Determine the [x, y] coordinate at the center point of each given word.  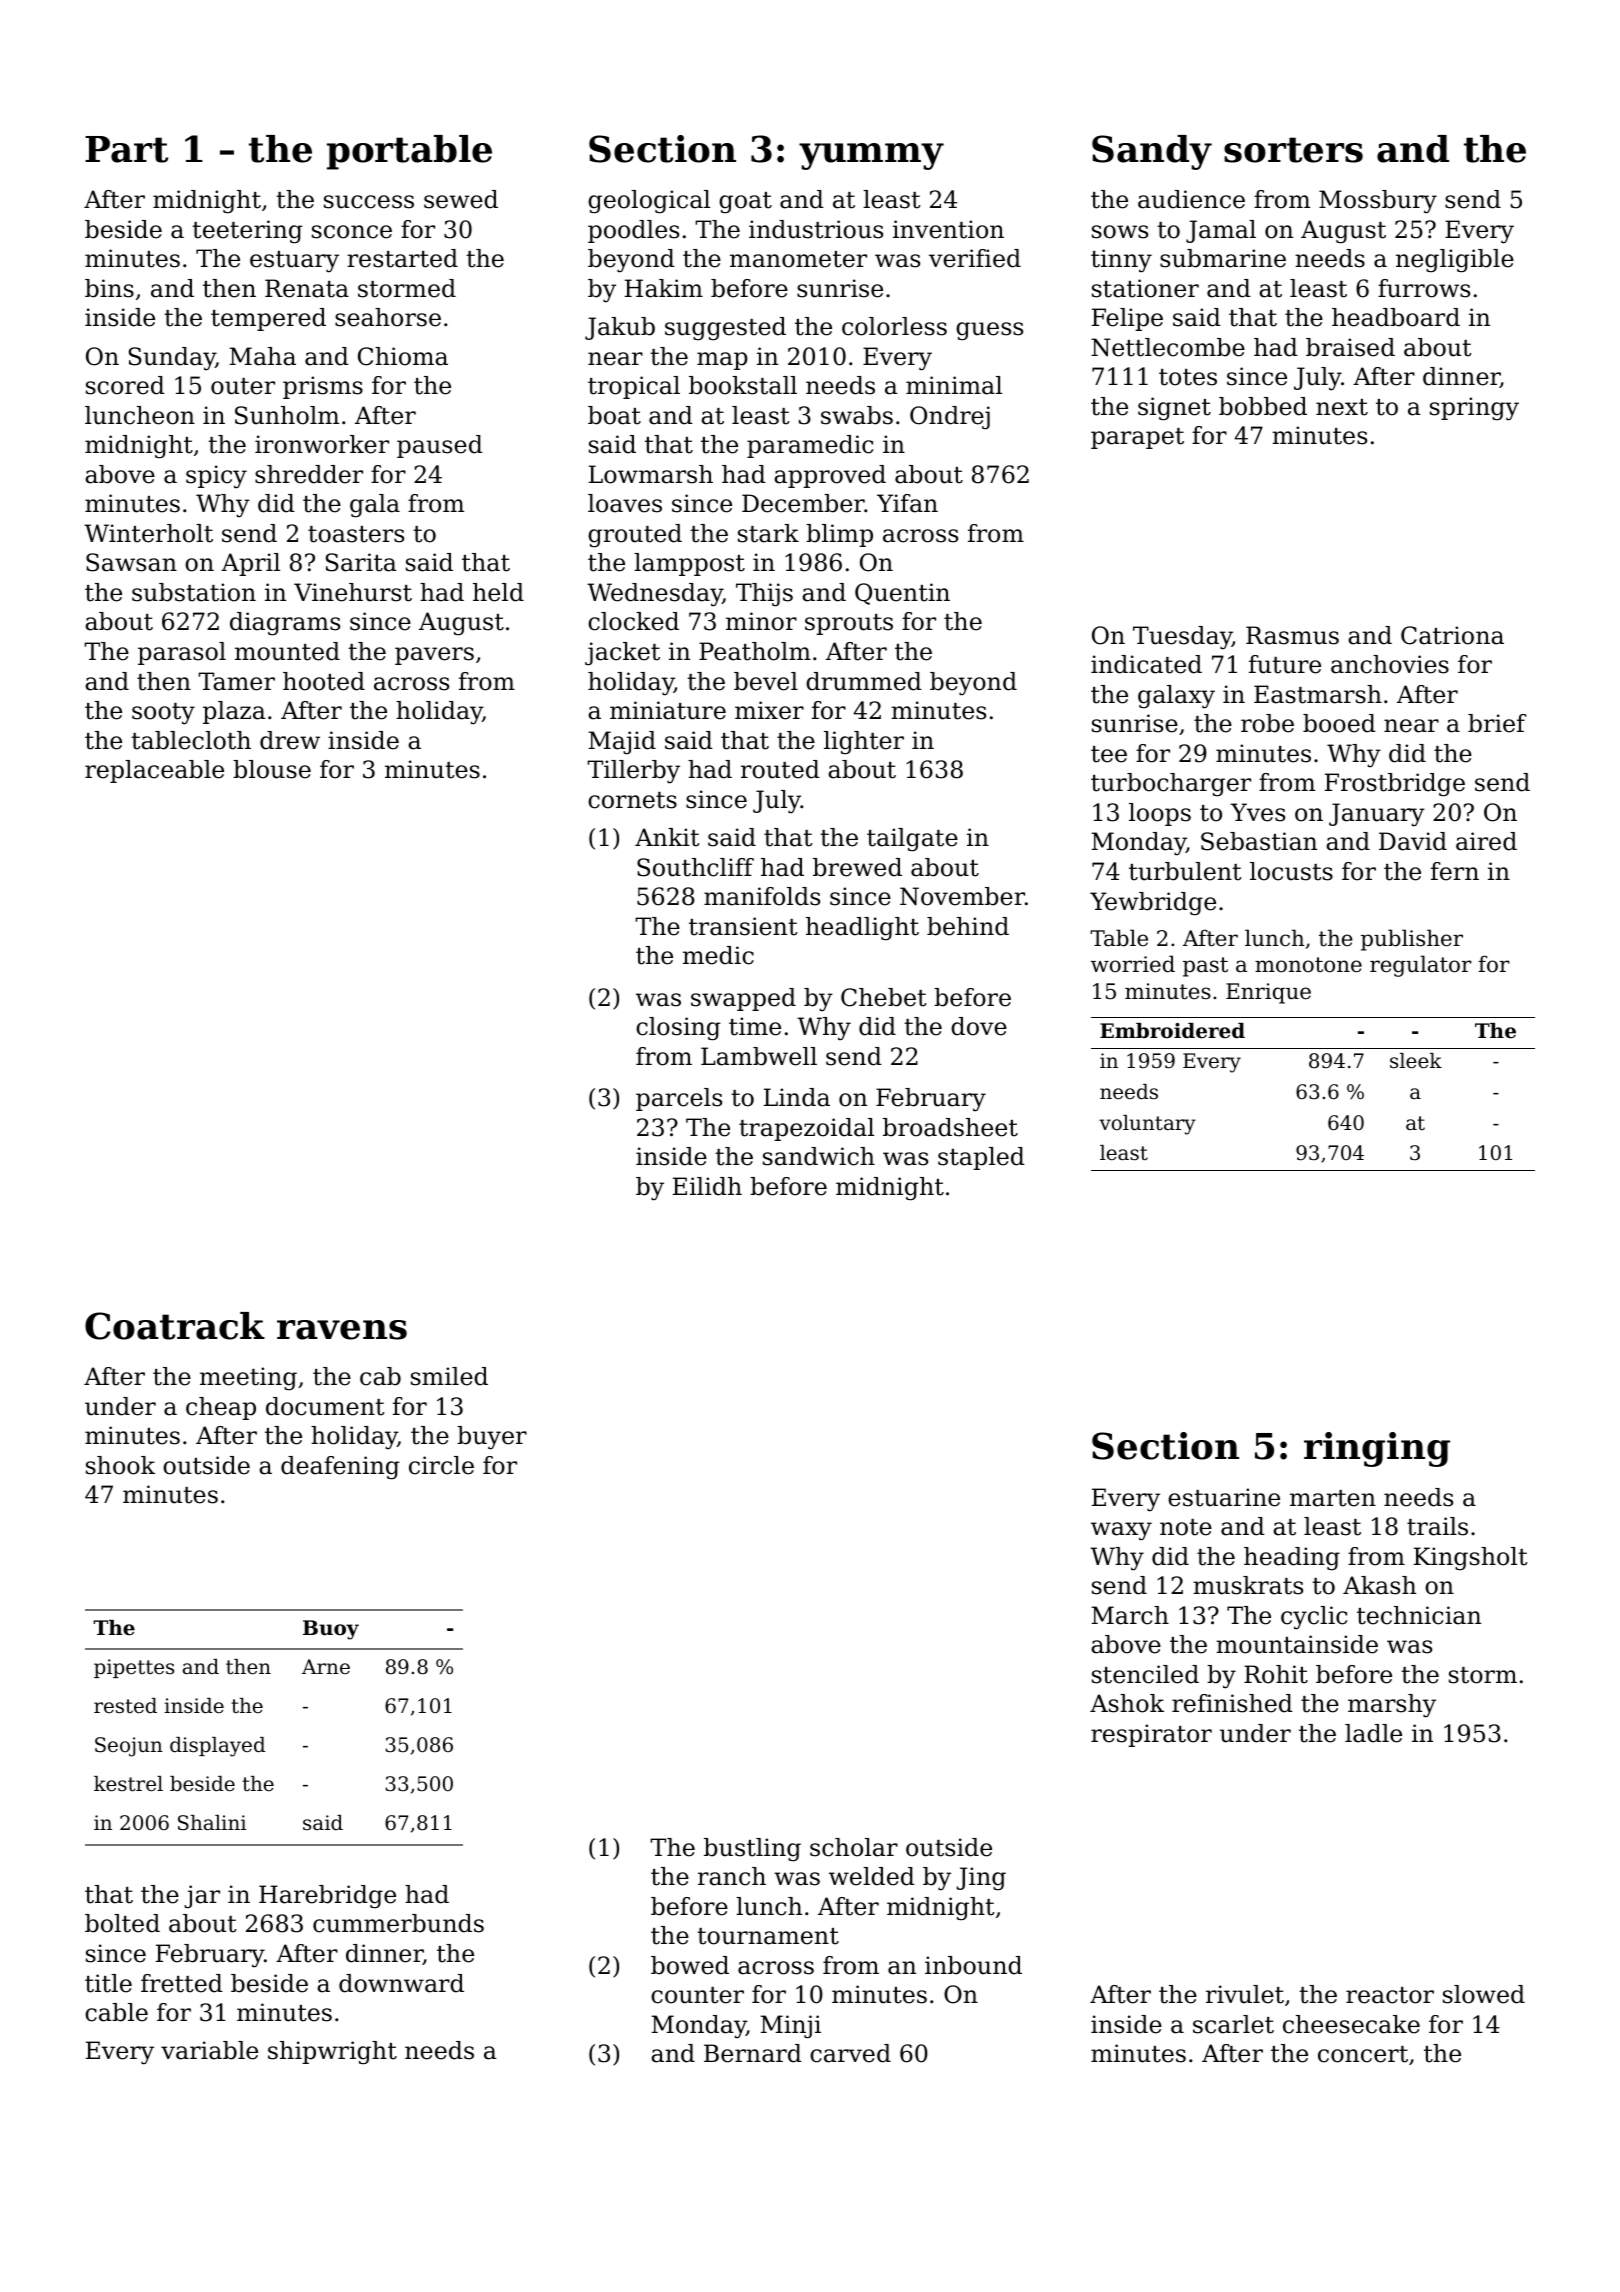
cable [116, 2012]
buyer [492, 1438]
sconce [352, 232]
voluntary [1147, 1125]
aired [1486, 841]
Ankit [667, 837]
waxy [1121, 1531]
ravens [342, 1330]
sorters [1293, 150]
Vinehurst [353, 592]
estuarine [1224, 1497]
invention [948, 229]
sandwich [819, 1156]
